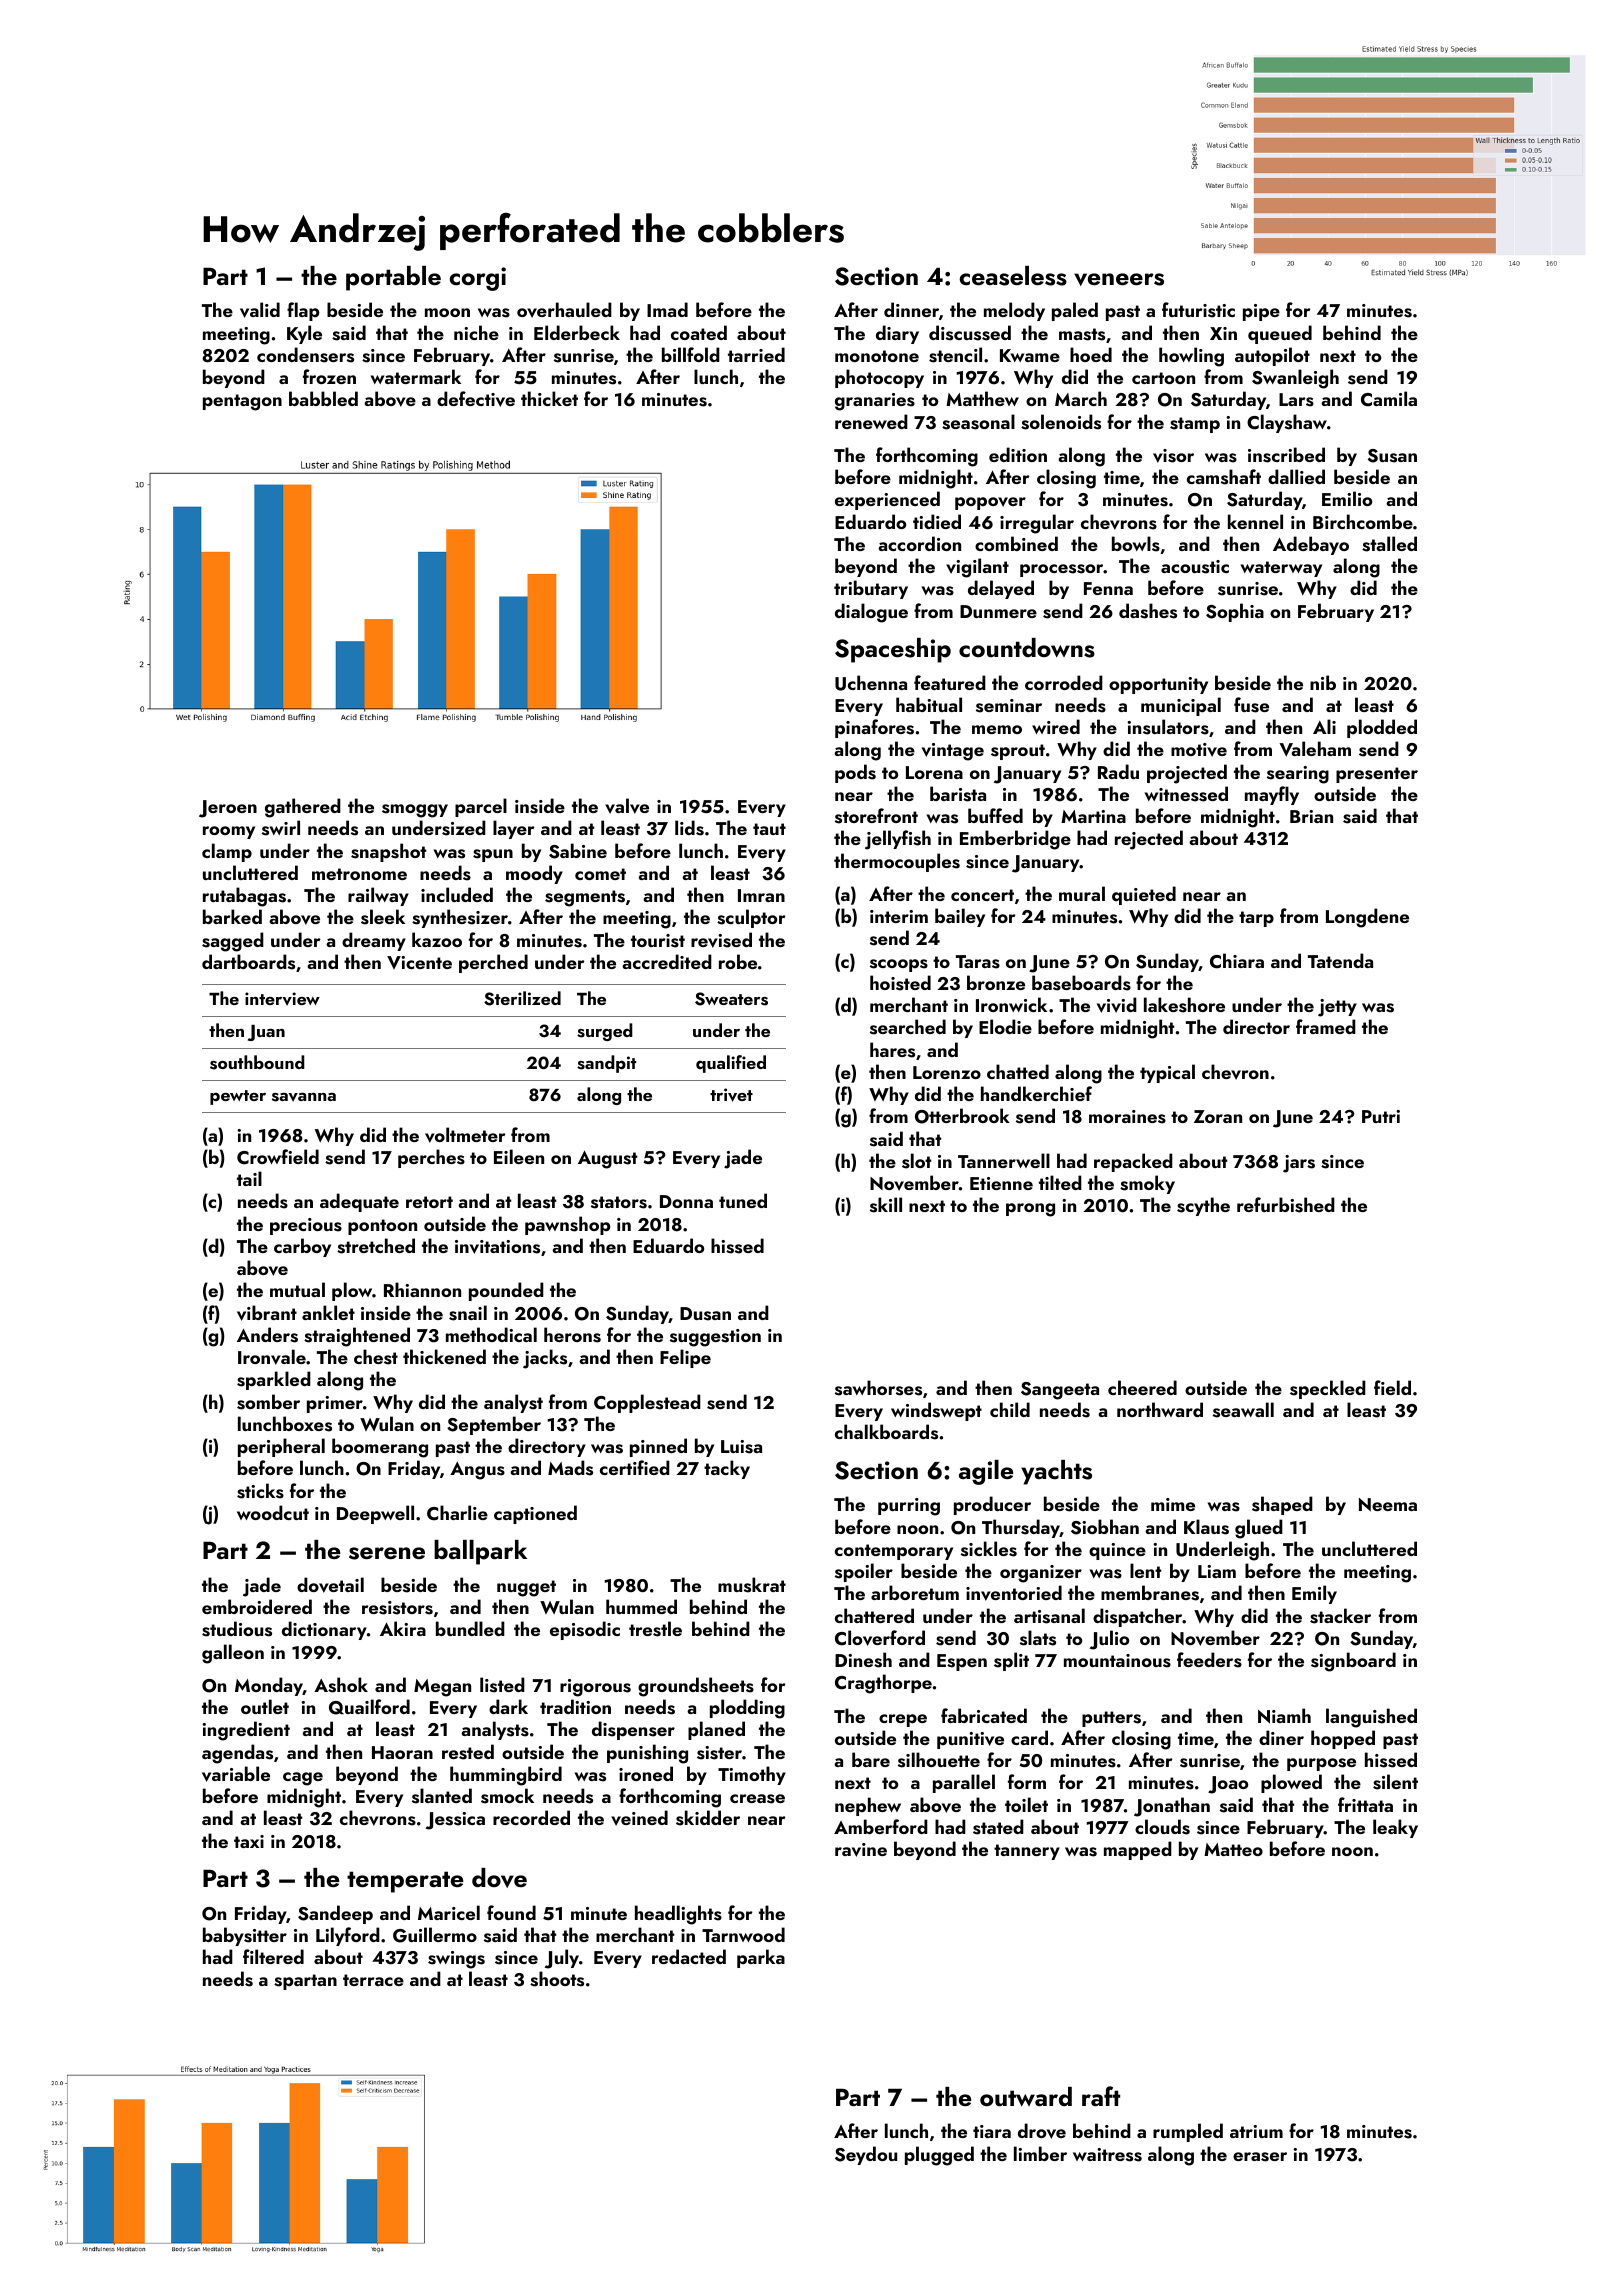 The image size is (1620, 2292). I want to click on shaped, so click(1282, 1505).
